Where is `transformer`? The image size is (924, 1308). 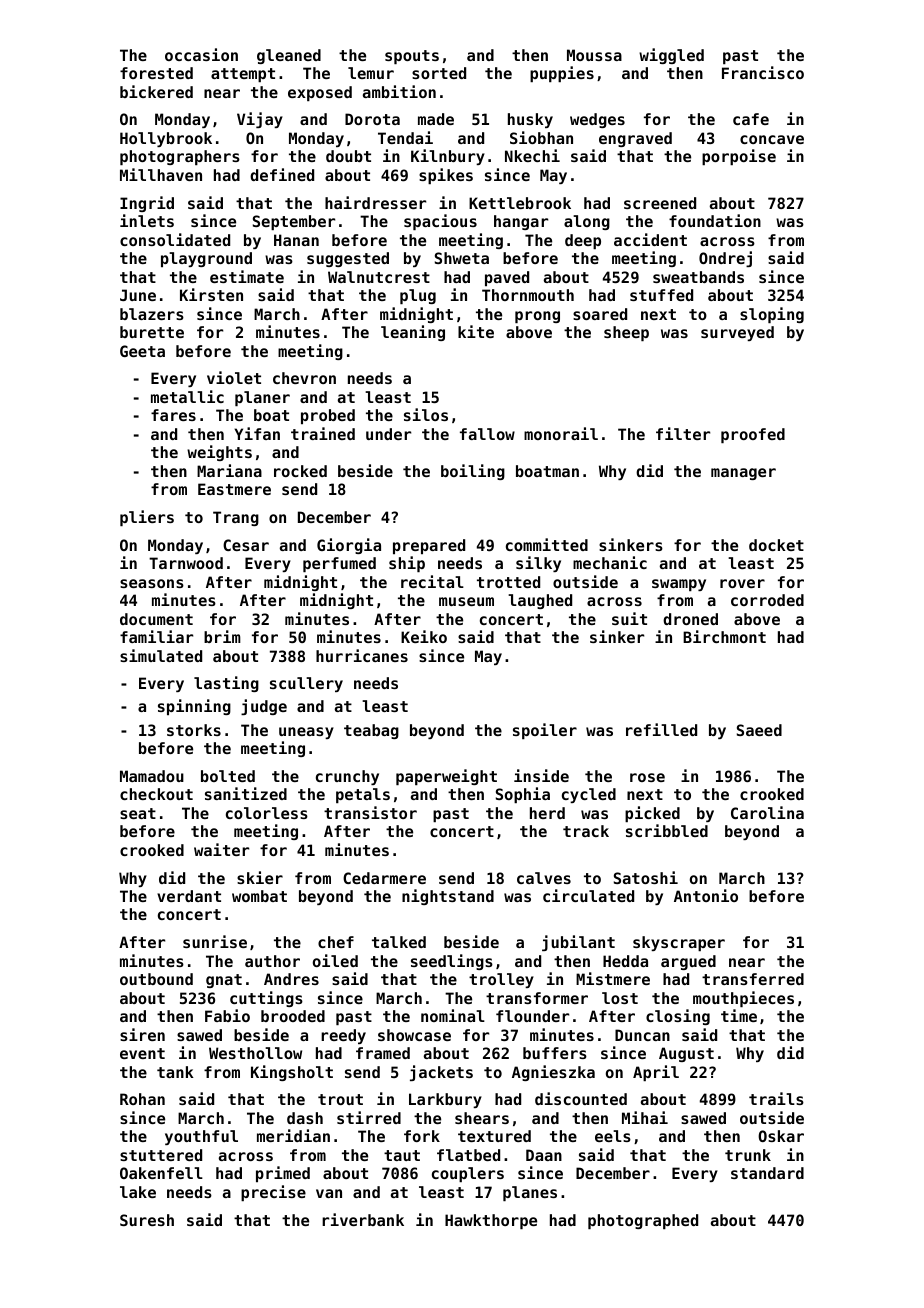
transformer is located at coordinates (537, 998).
